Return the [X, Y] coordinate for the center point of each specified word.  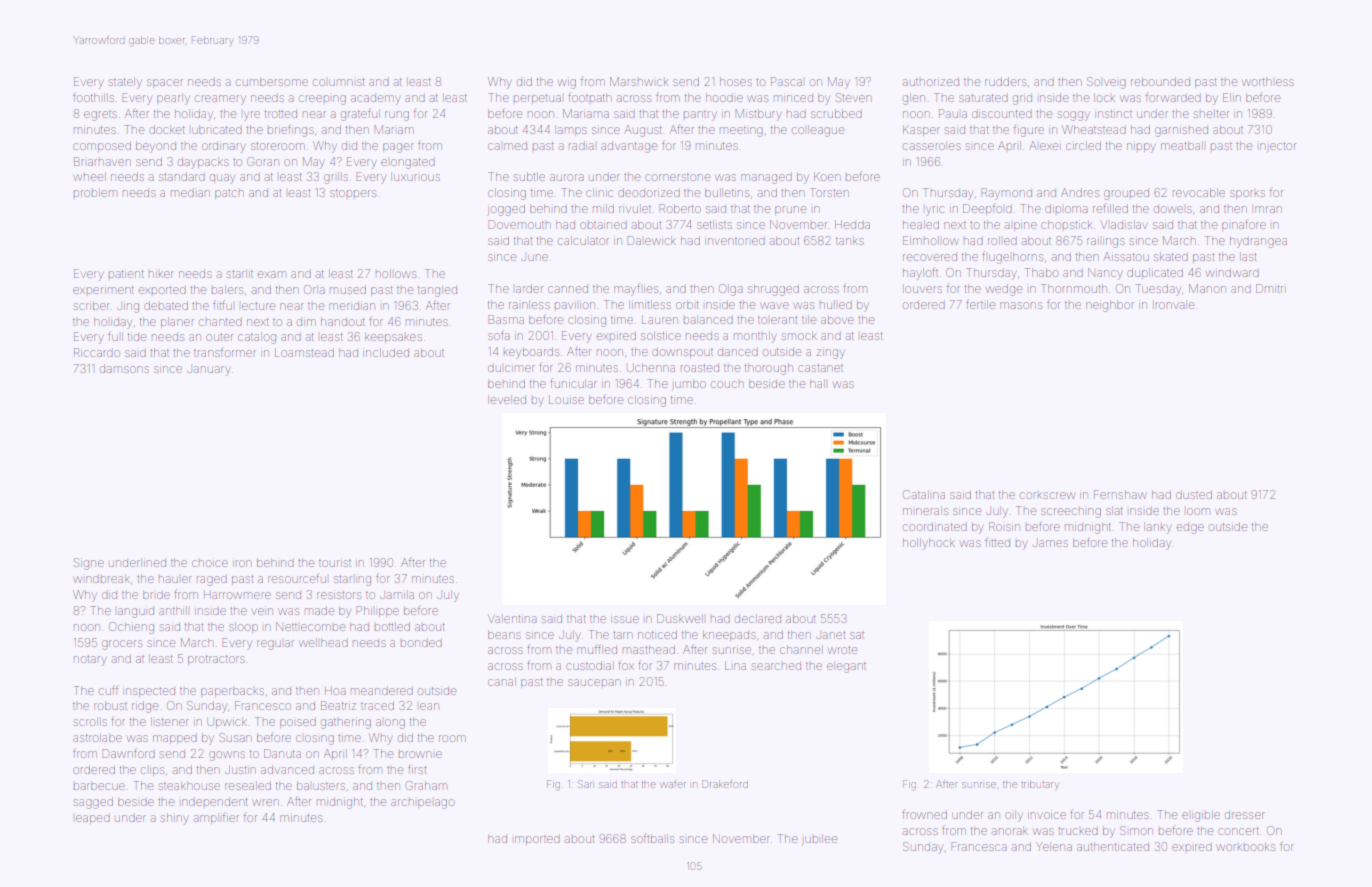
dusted [1194, 494]
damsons [124, 369]
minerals [925, 510]
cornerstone [677, 177]
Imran [1268, 209]
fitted [997, 542]
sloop [243, 627]
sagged [93, 803]
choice [210, 563]
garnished [1181, 132]
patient [126, 274]
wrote [842, 650]
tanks [850, 240]
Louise [566, 400]
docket [167, 129]
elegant [846, 667]
